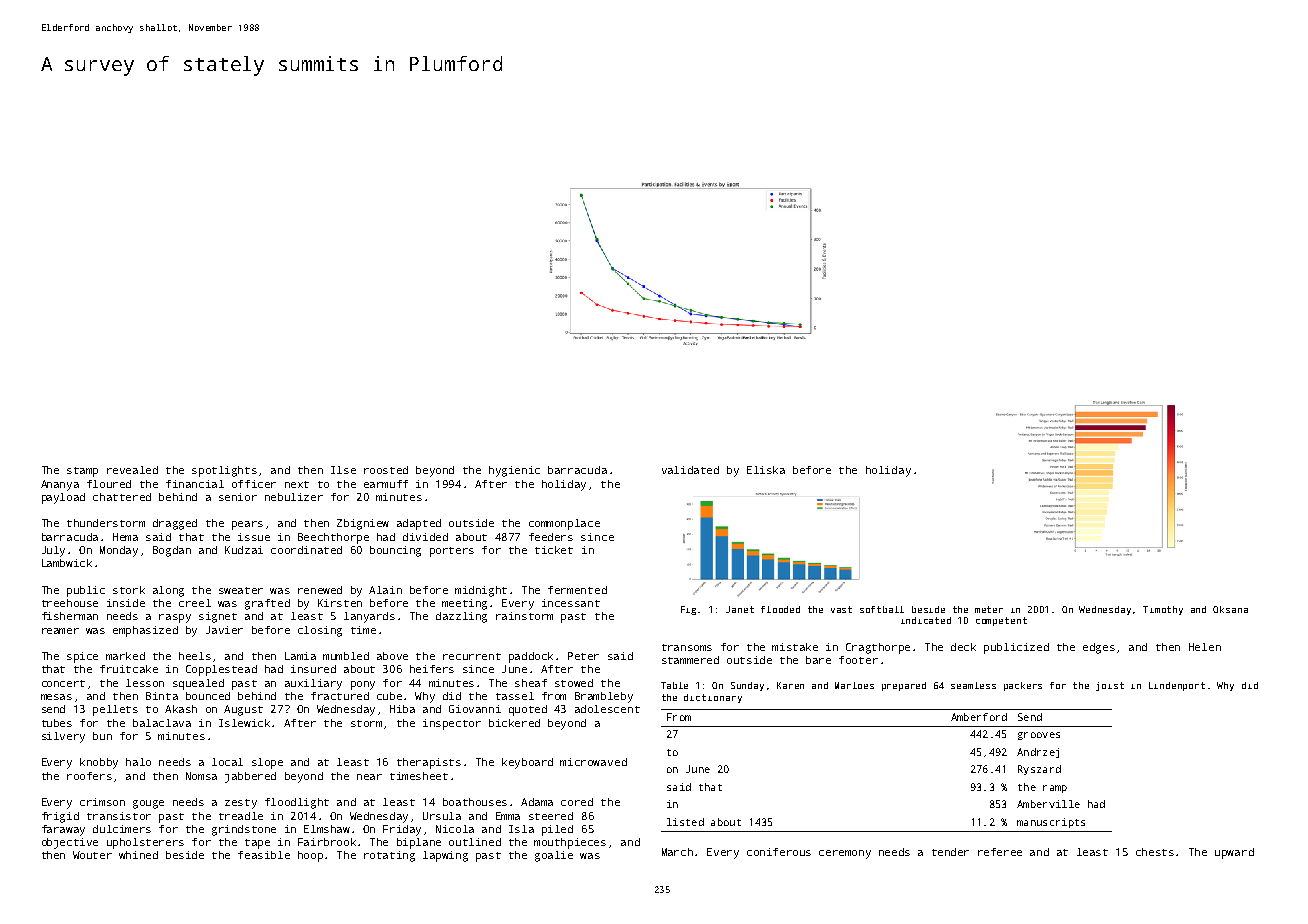  I want to click on fractured, so click(340, 696).
